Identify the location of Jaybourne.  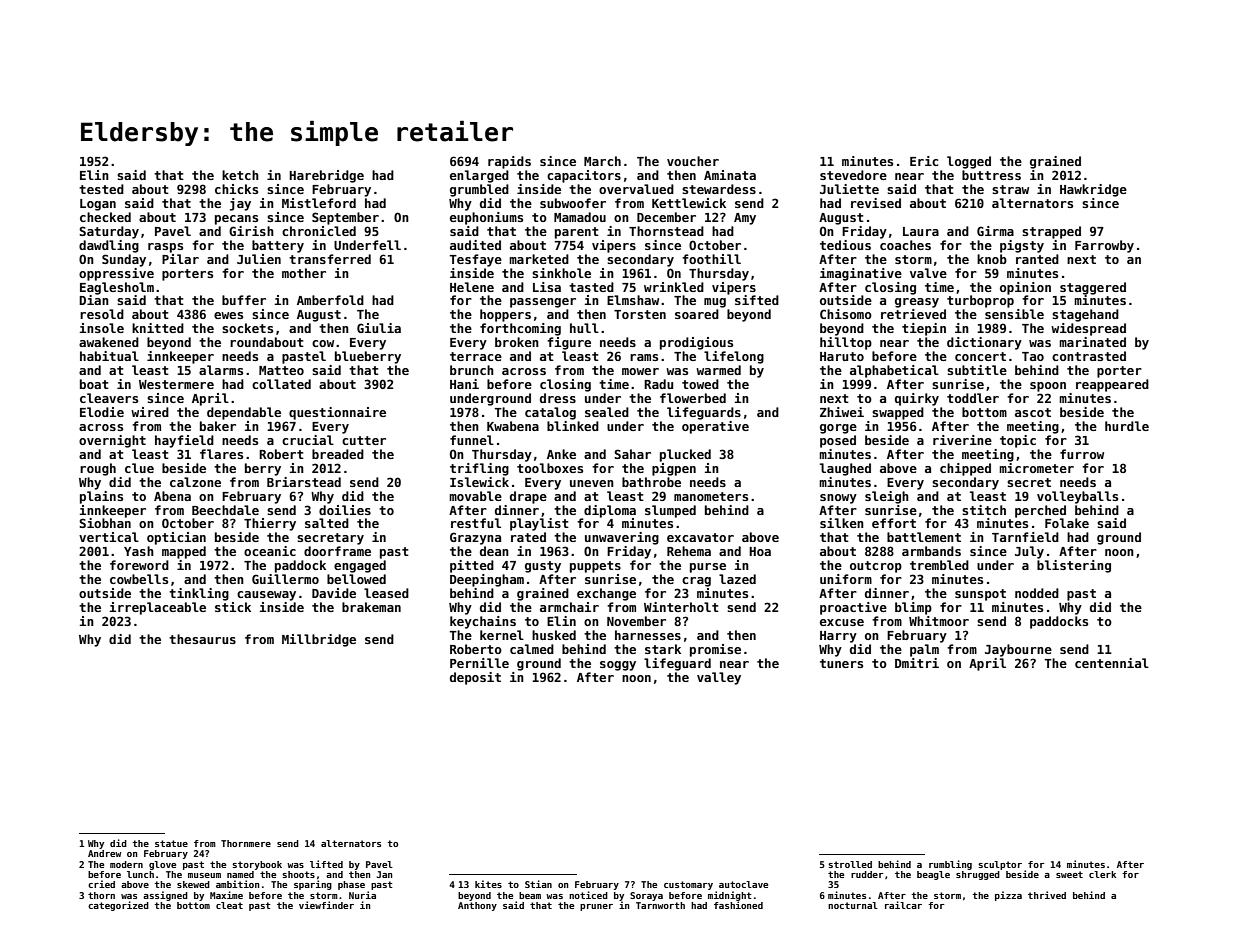
(1018, 650).
